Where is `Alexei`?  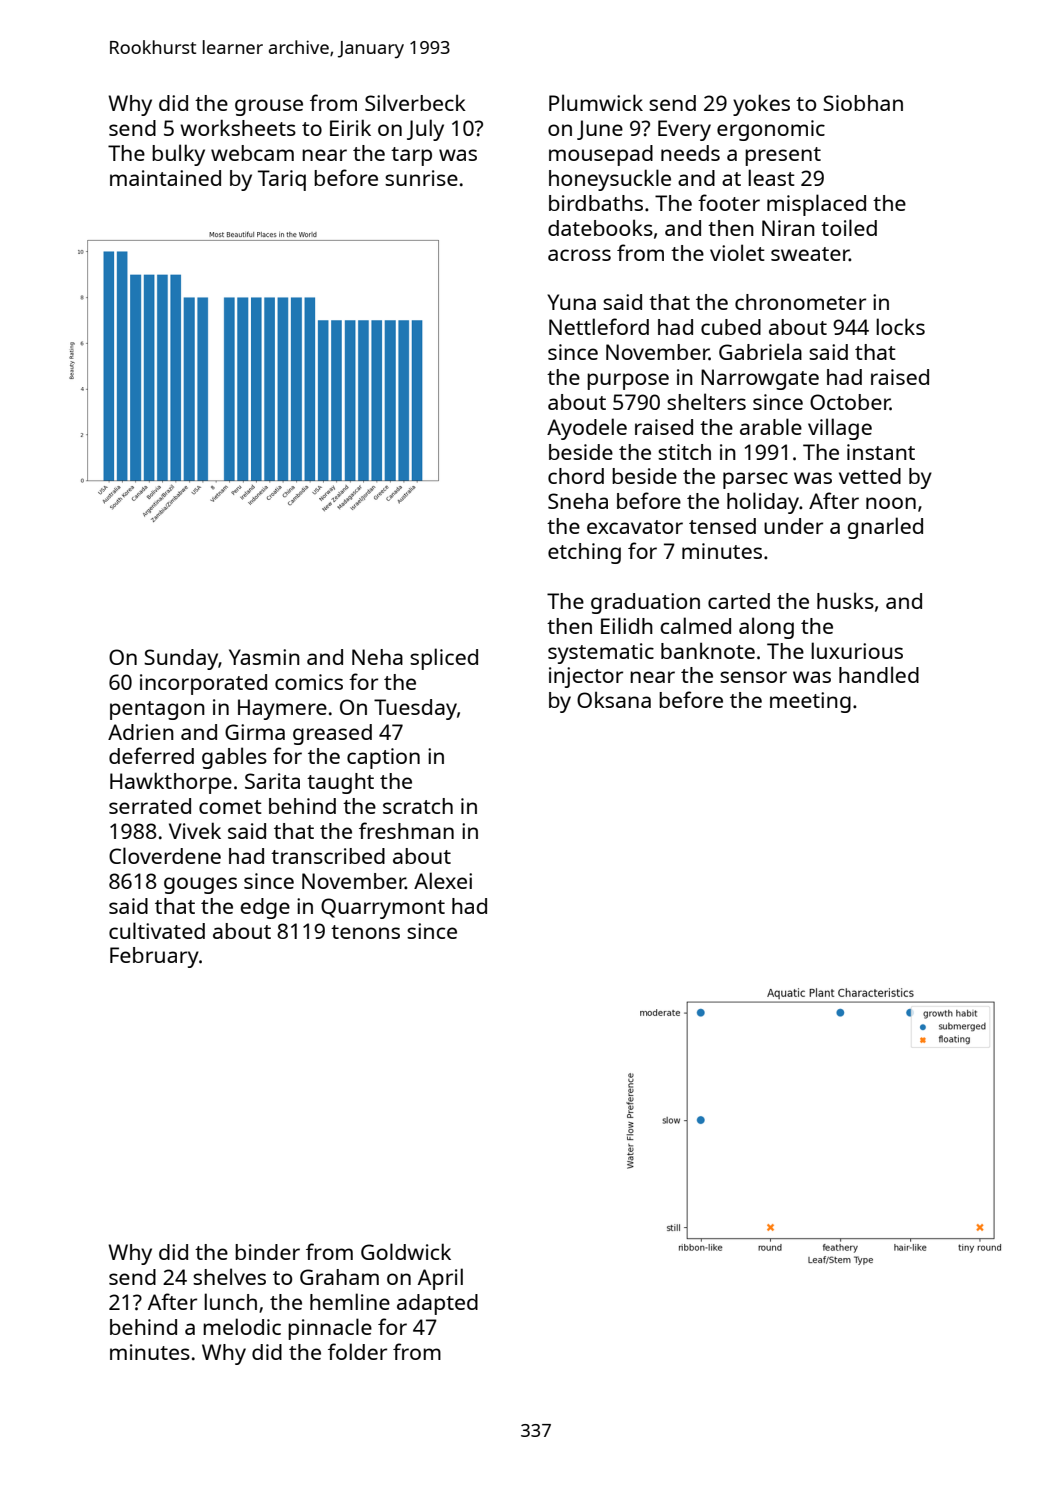 Alexei is located at coordinates (443, 880).
